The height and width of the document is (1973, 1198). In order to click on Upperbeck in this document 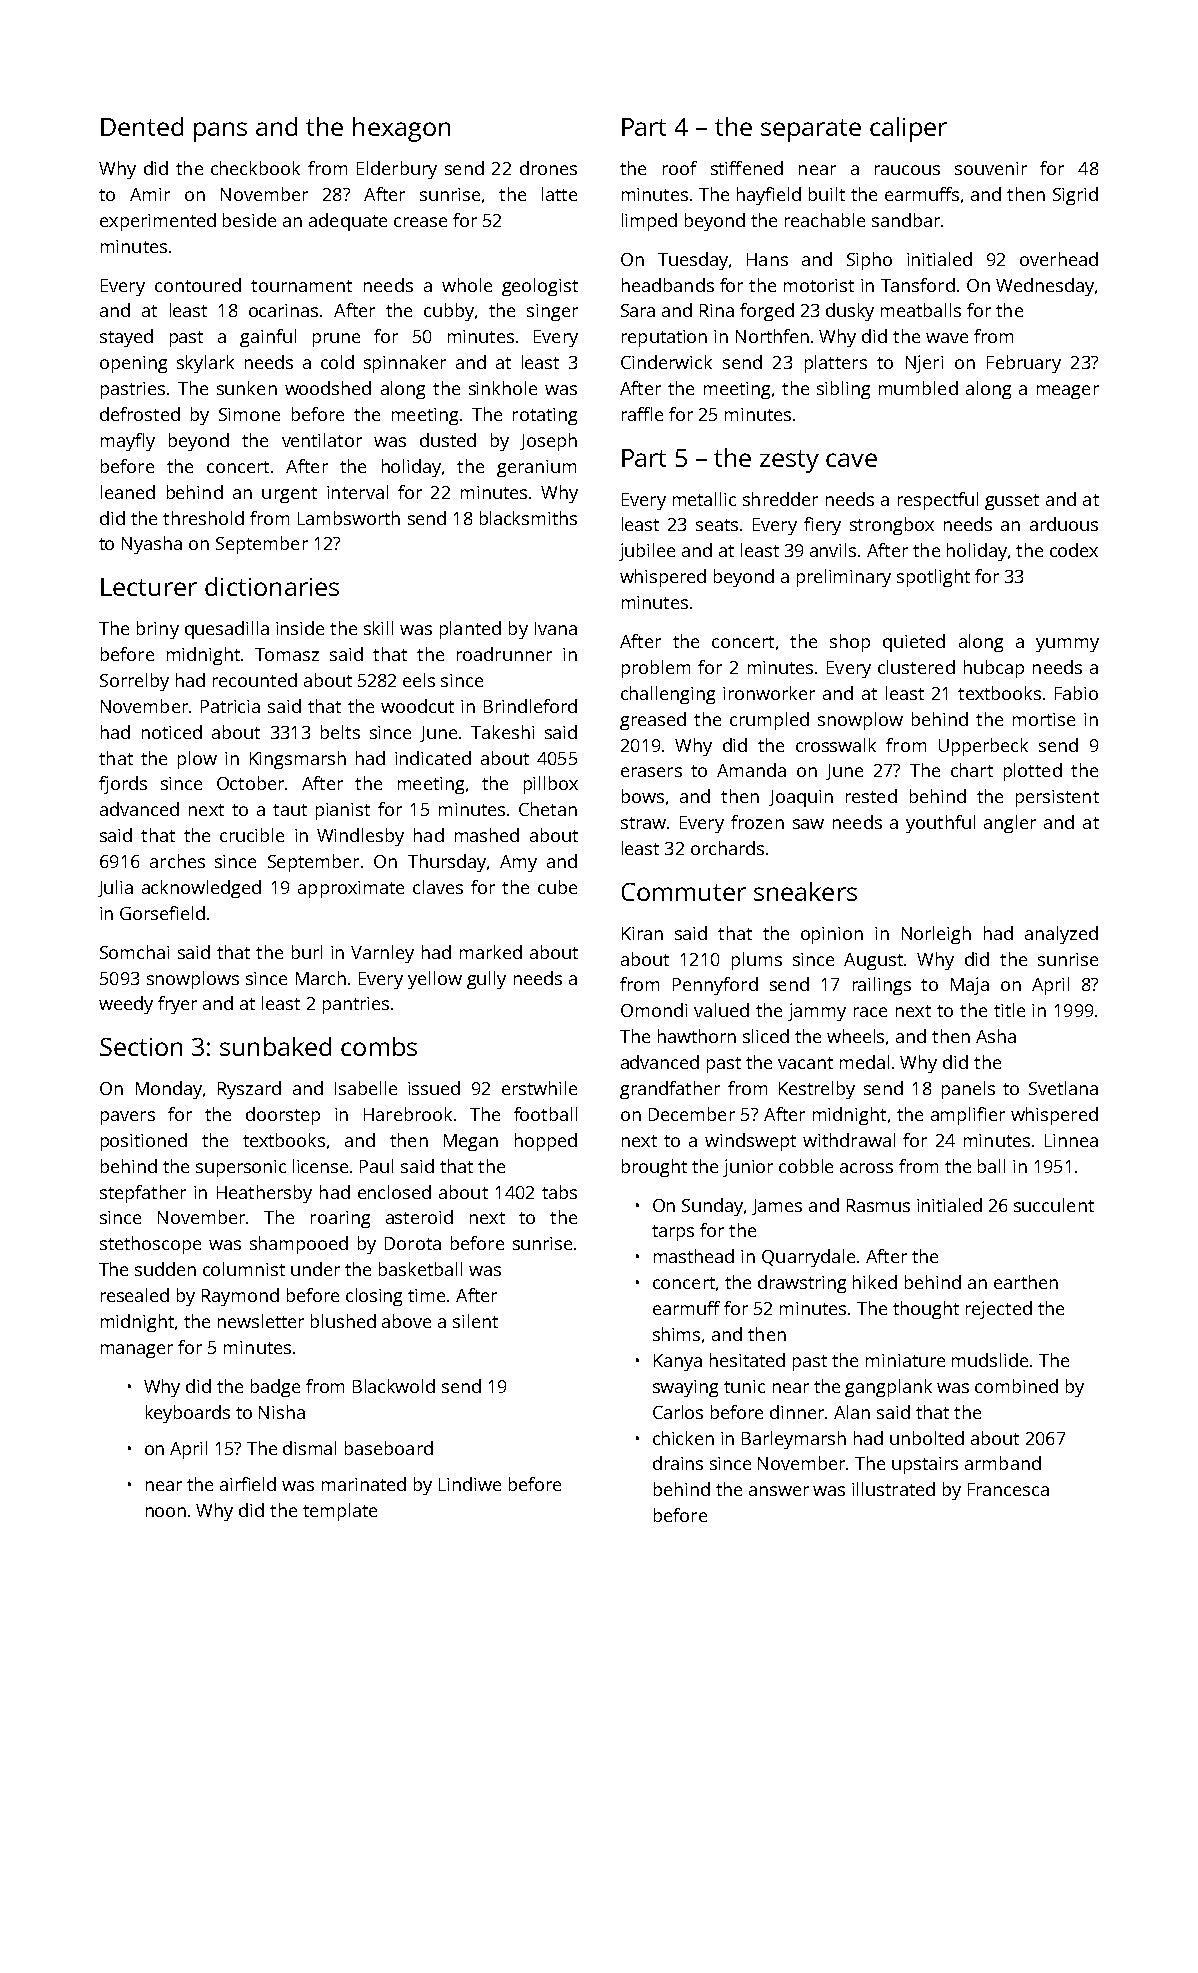, I will do `click(983, 747)`.
